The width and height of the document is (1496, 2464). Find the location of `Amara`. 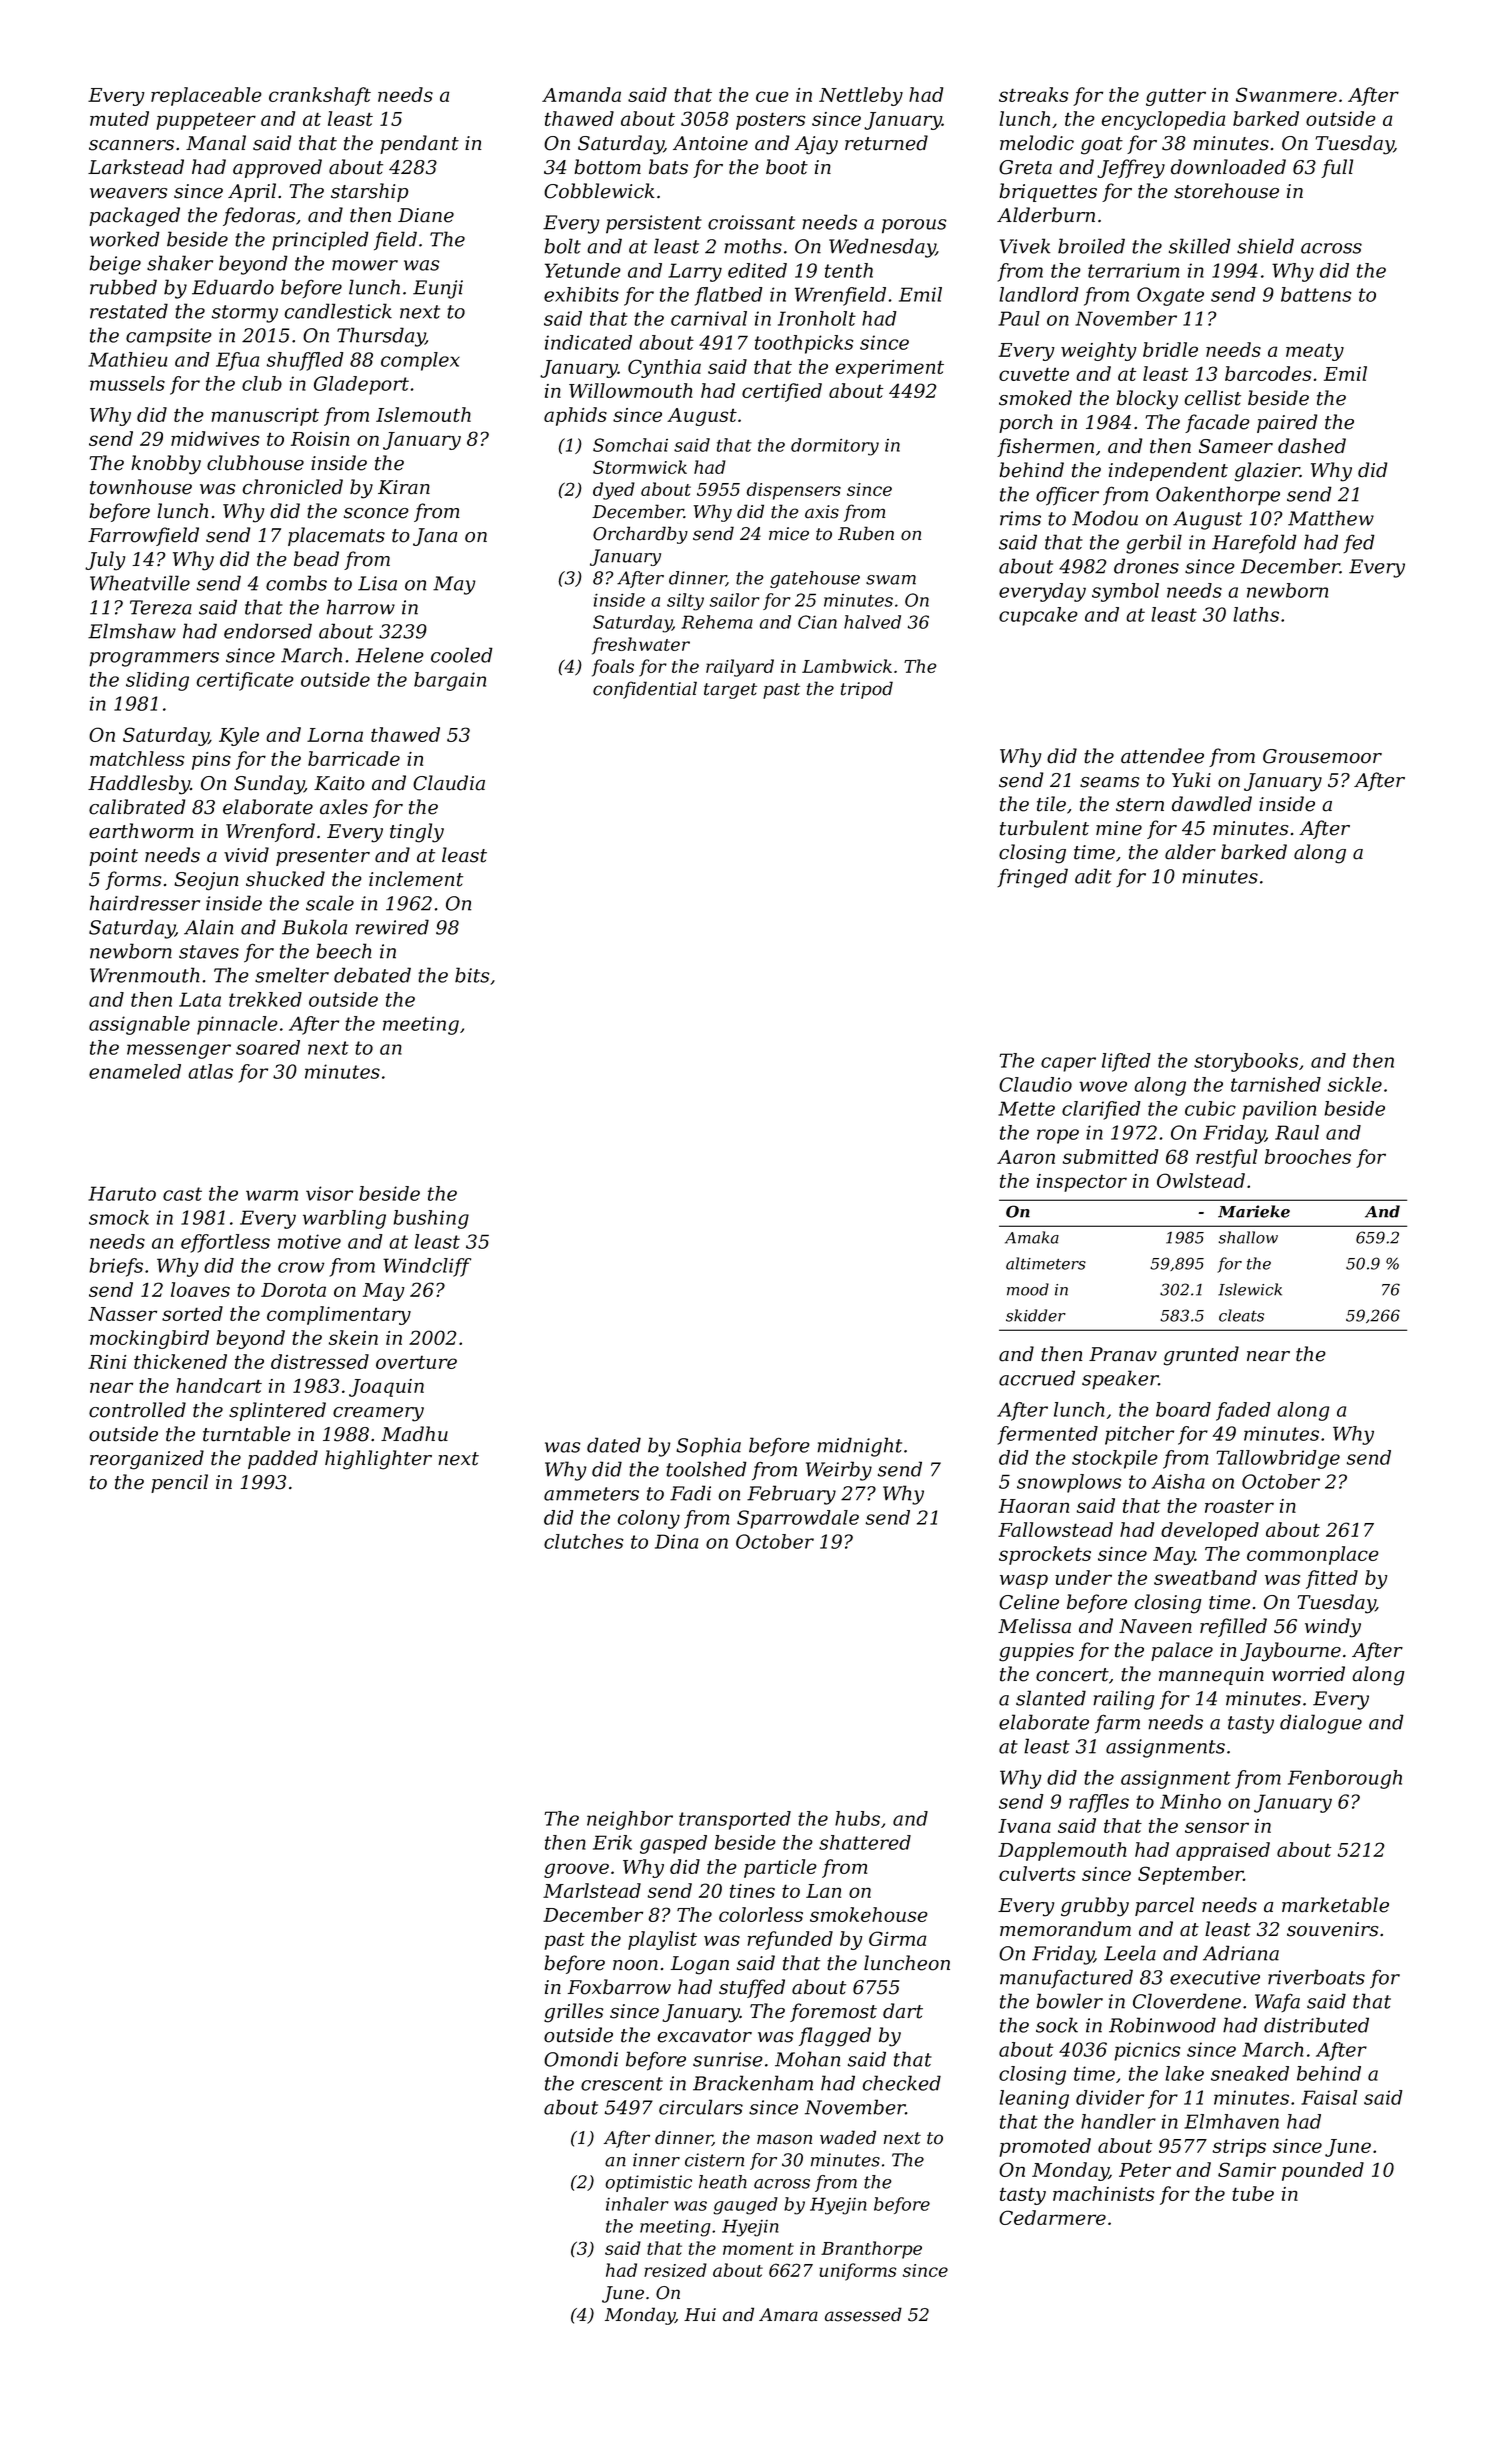

Amara is located at coordinates (788, 2315).
